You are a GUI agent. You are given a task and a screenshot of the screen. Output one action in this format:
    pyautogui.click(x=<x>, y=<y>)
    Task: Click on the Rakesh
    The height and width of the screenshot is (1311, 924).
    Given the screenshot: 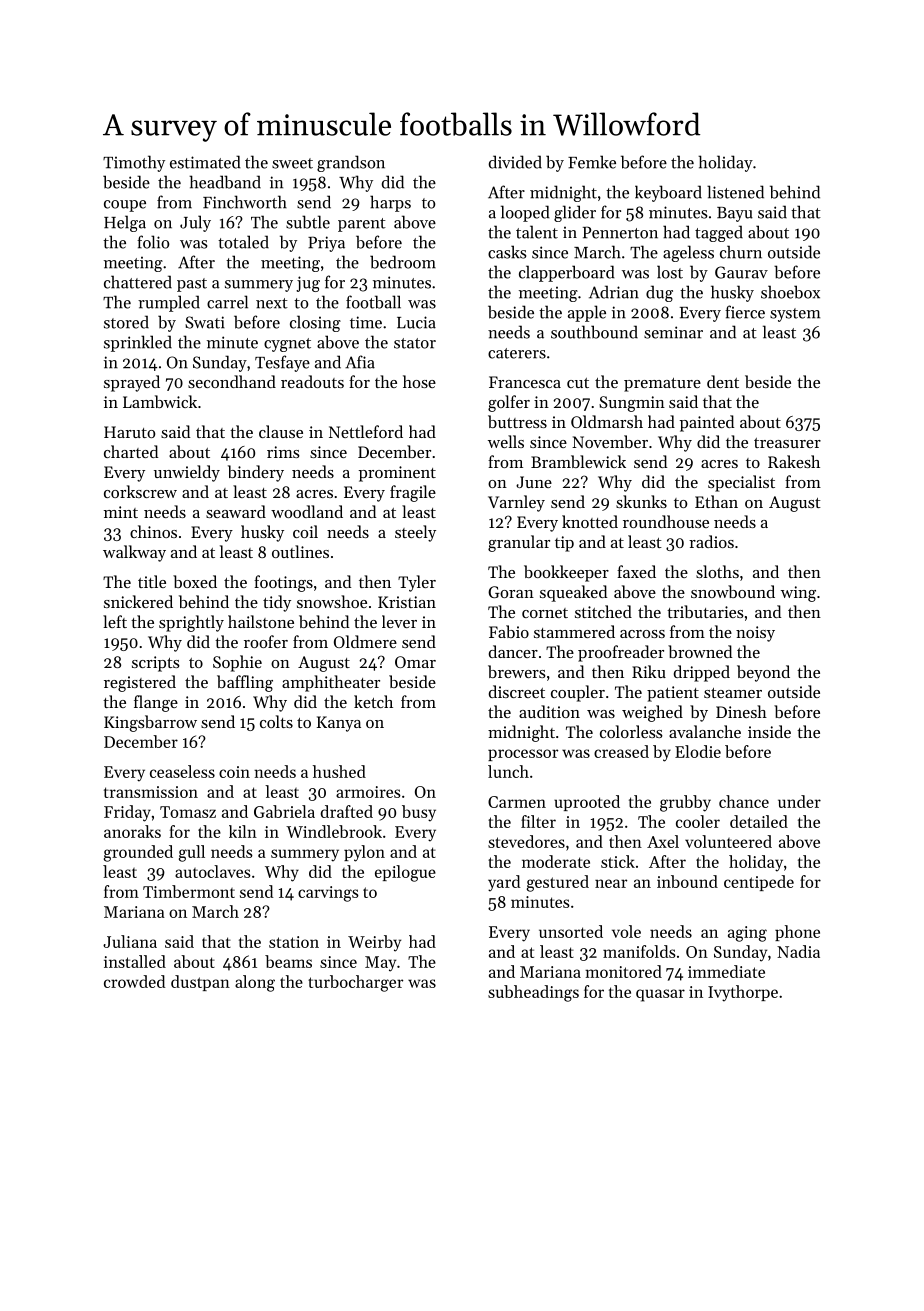 What is the action you would take?
    pyautogui.click(x=794, y=461)
